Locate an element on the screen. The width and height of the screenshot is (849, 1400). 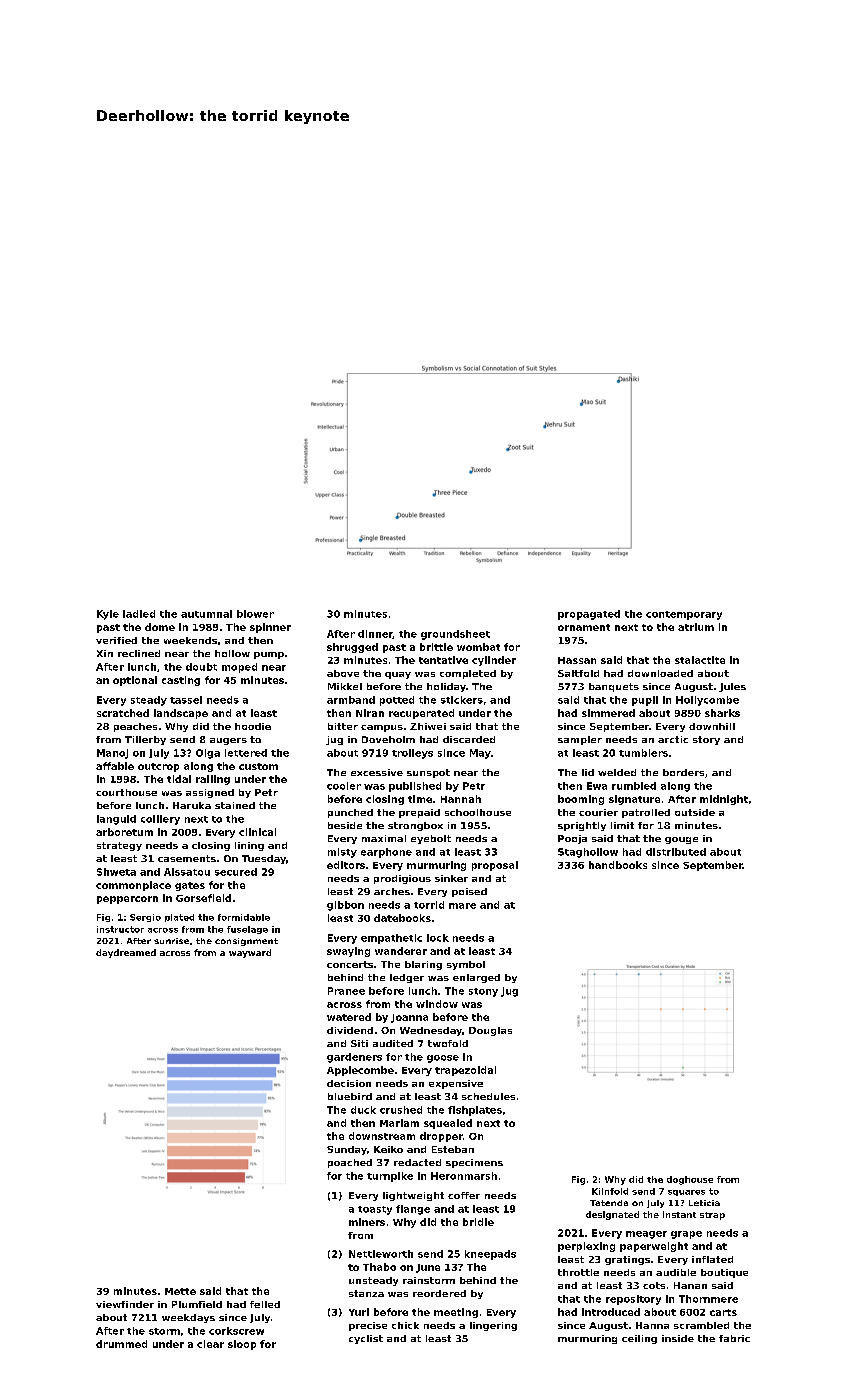
Doveholm is located at coordinates (388, 739).
